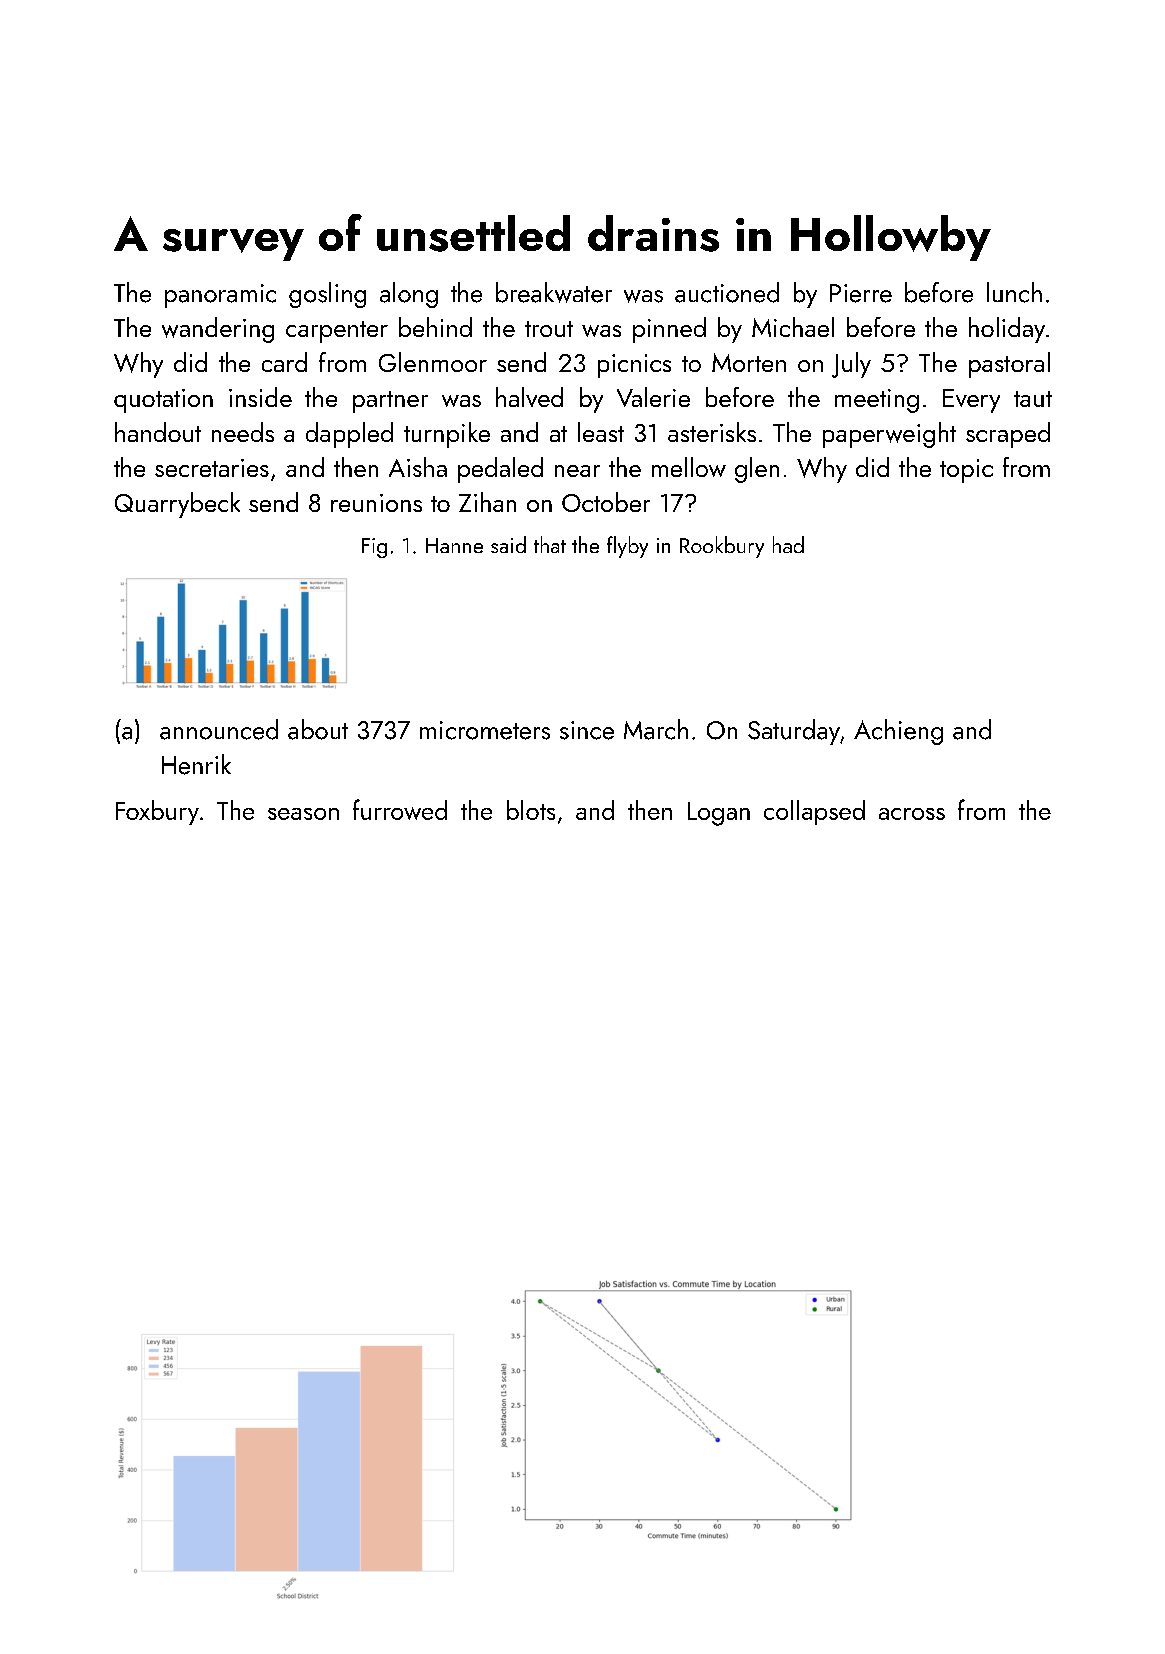 This screenshot has width=1165, height=1654. I want to click on since, so click(587, 730).
